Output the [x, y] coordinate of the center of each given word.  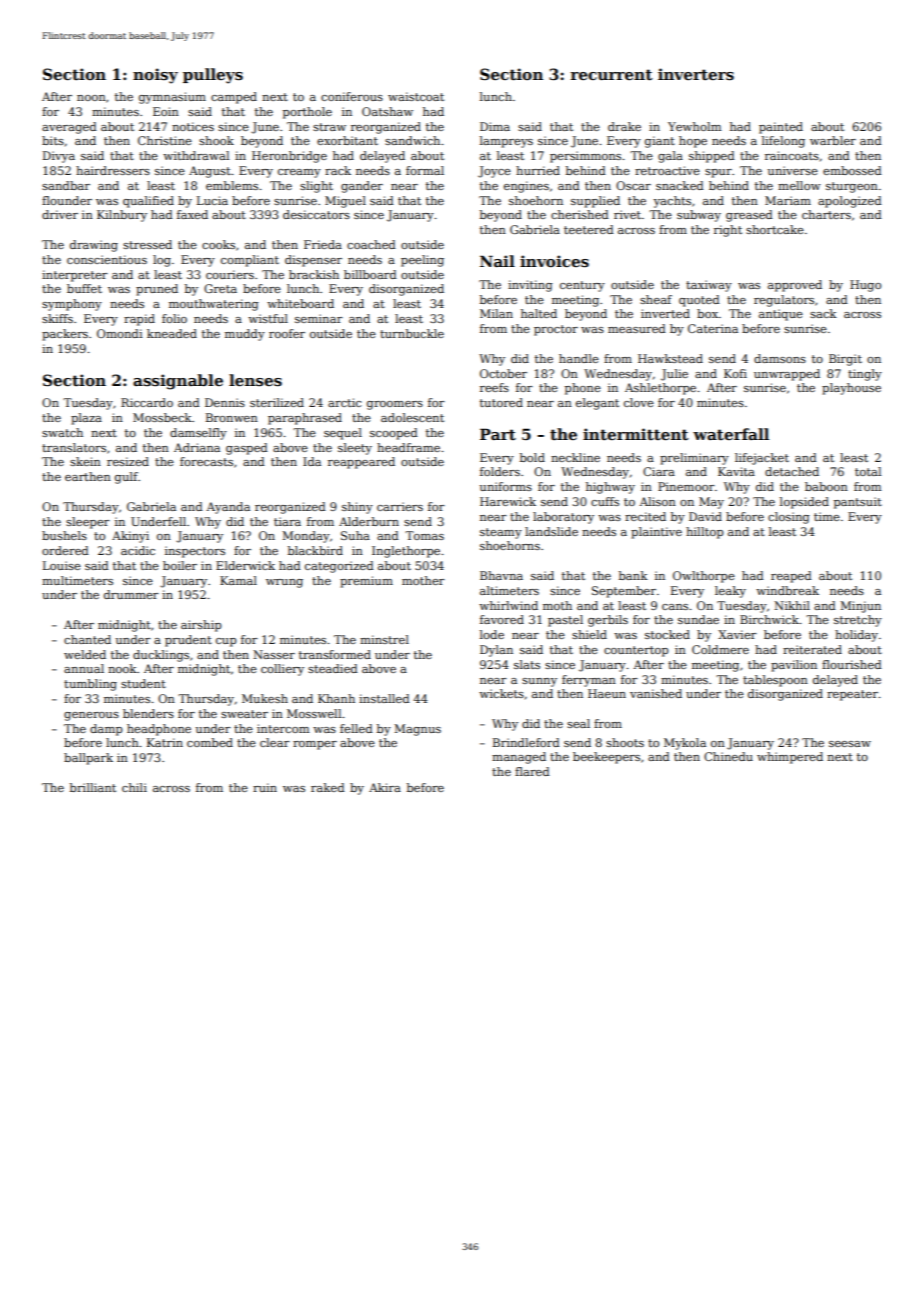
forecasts [206, 461]
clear [275, 742]
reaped [791, 577]
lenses [255, 380]
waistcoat [416, 96]
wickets [501, 693]
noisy [155, 76]
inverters [696, 74]
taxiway [709, 286]
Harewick [508, 501]
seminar [319, 318]
